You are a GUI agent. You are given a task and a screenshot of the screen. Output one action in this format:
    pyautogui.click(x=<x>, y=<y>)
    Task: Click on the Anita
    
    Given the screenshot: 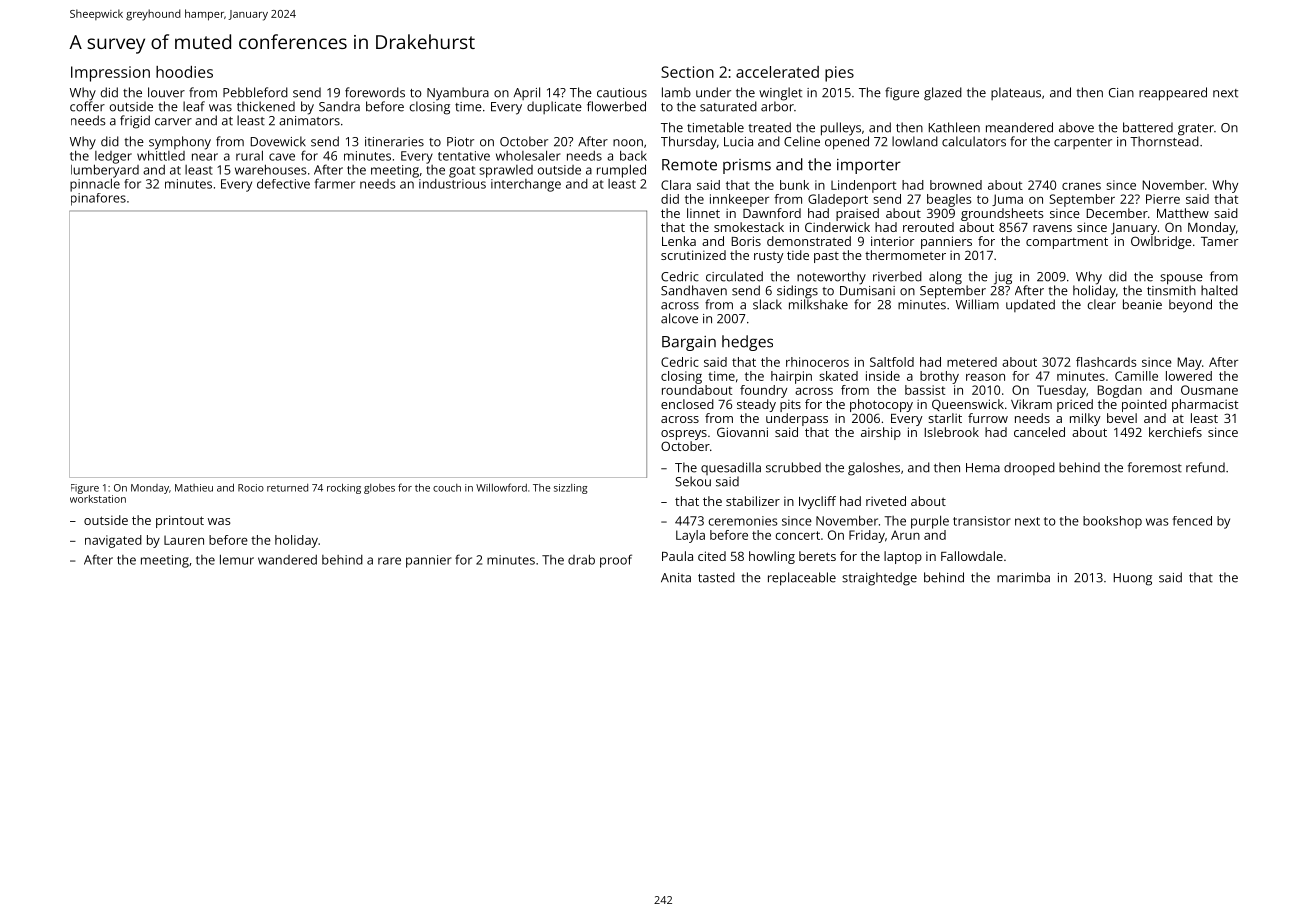 What is the action you would take?
    pyautogui.click(x=676, y=578)
